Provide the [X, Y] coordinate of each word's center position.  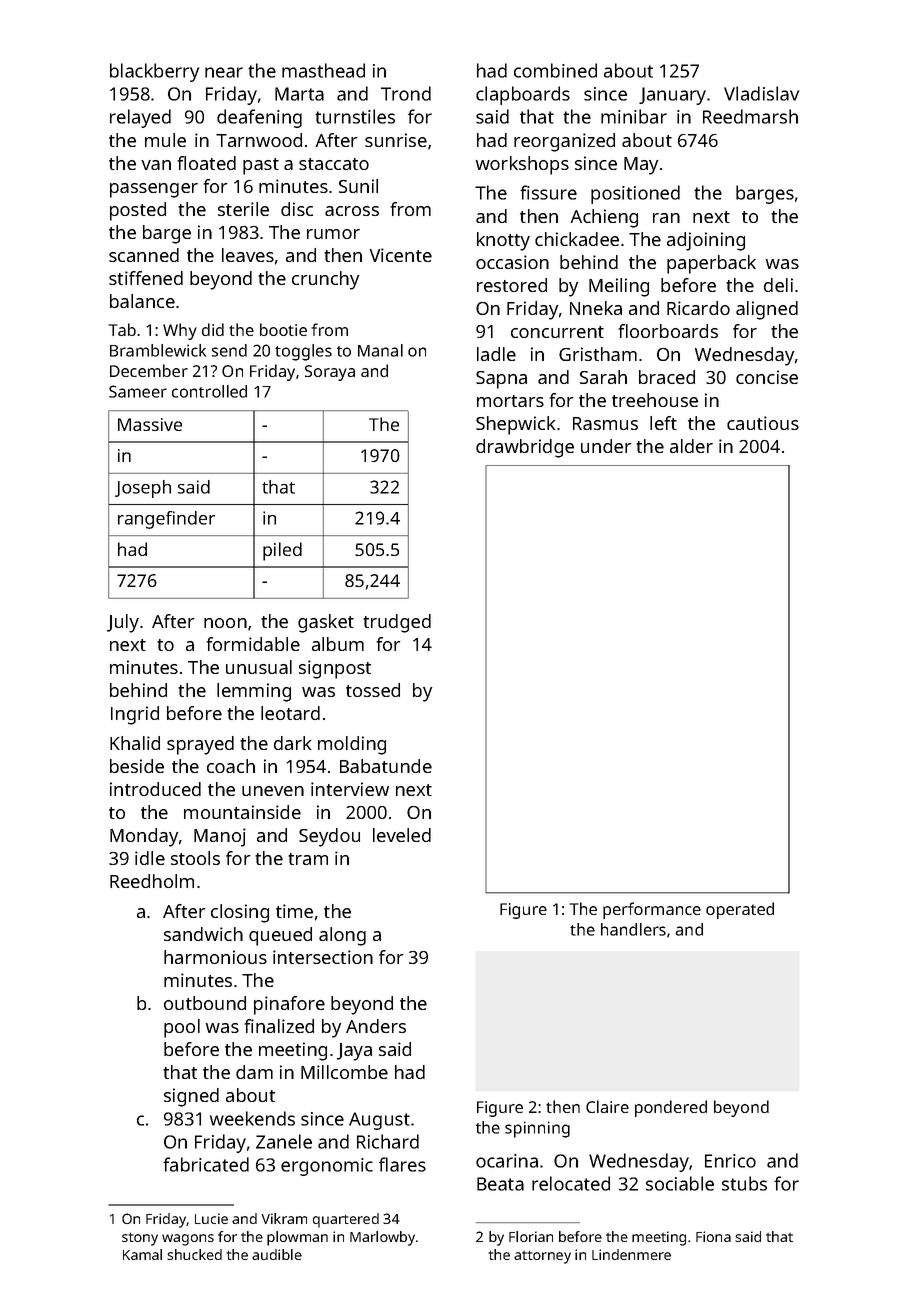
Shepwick [516, 425]
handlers [633, 929]
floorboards [668, 331]
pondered [671, 1108]
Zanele [284, 1141]
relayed [140, 118]
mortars [510, 401]
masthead [323, 70]
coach [231, 766]
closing [240, 913]
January [672, 96]
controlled [209, 391]
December [149, 370]
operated [740, 910]
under [606, 446]
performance [652, 910]
